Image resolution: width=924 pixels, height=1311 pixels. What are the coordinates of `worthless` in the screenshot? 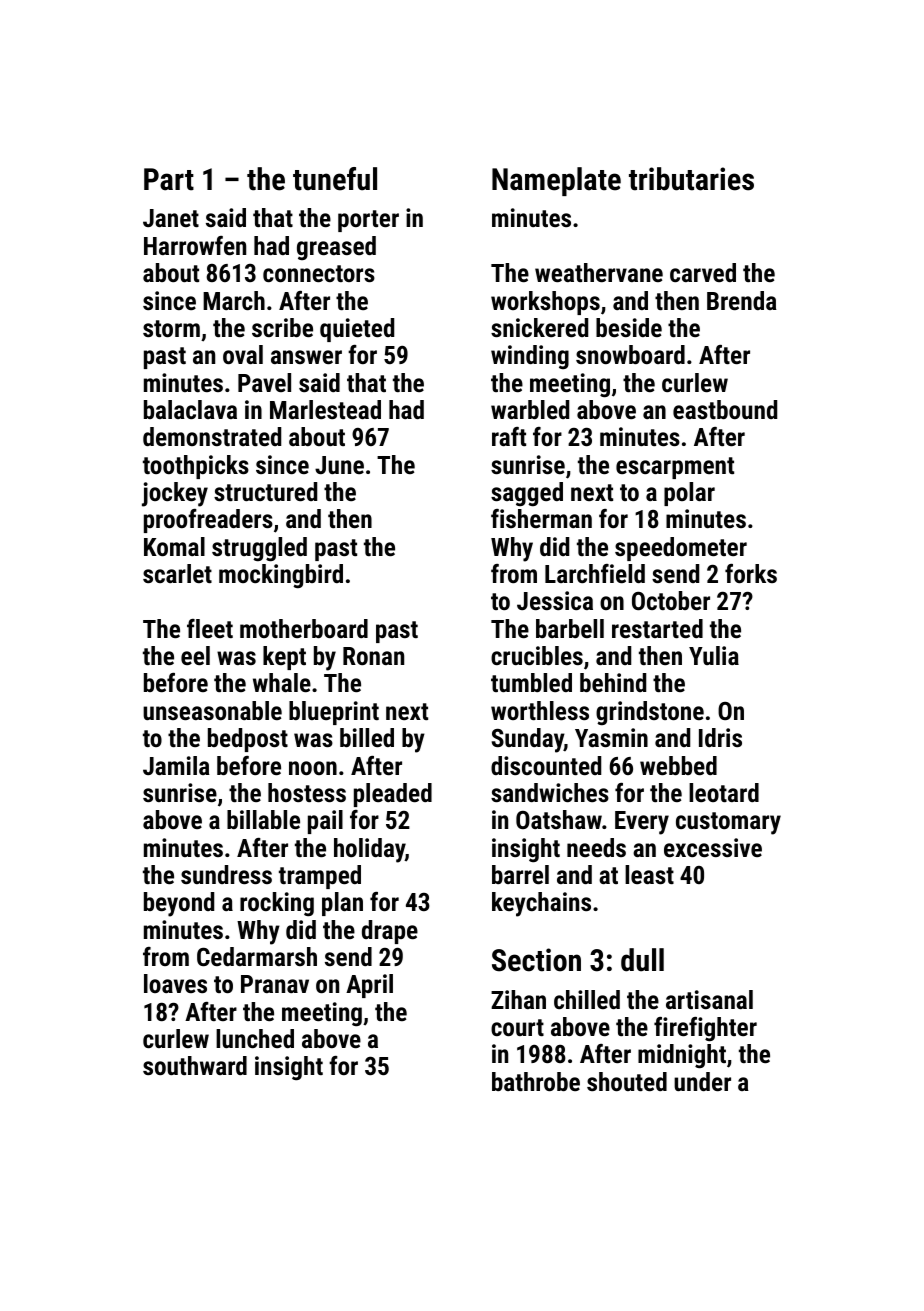 It's located at (540, 710).
